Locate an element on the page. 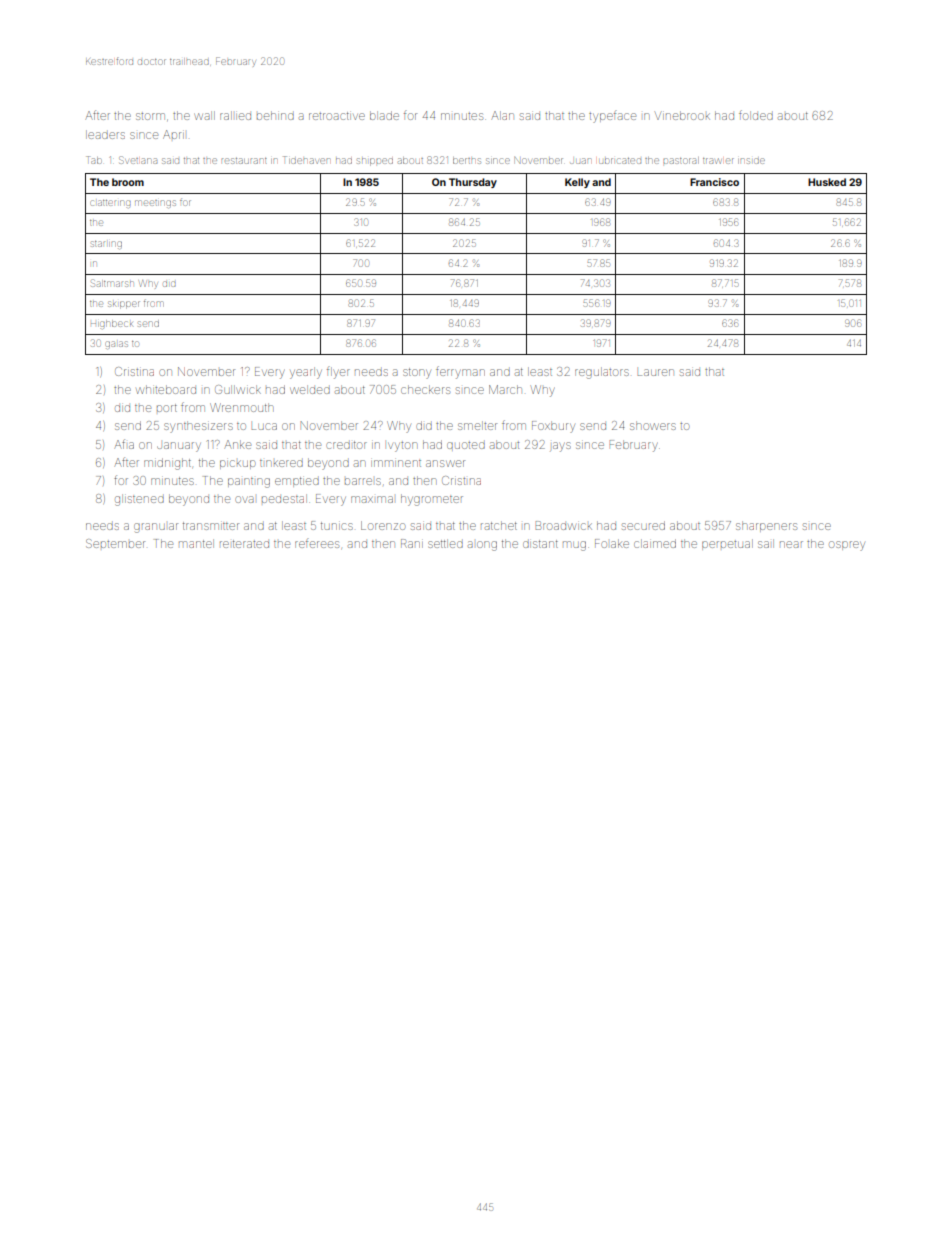  checkers is located at coordinates (425, 389).
